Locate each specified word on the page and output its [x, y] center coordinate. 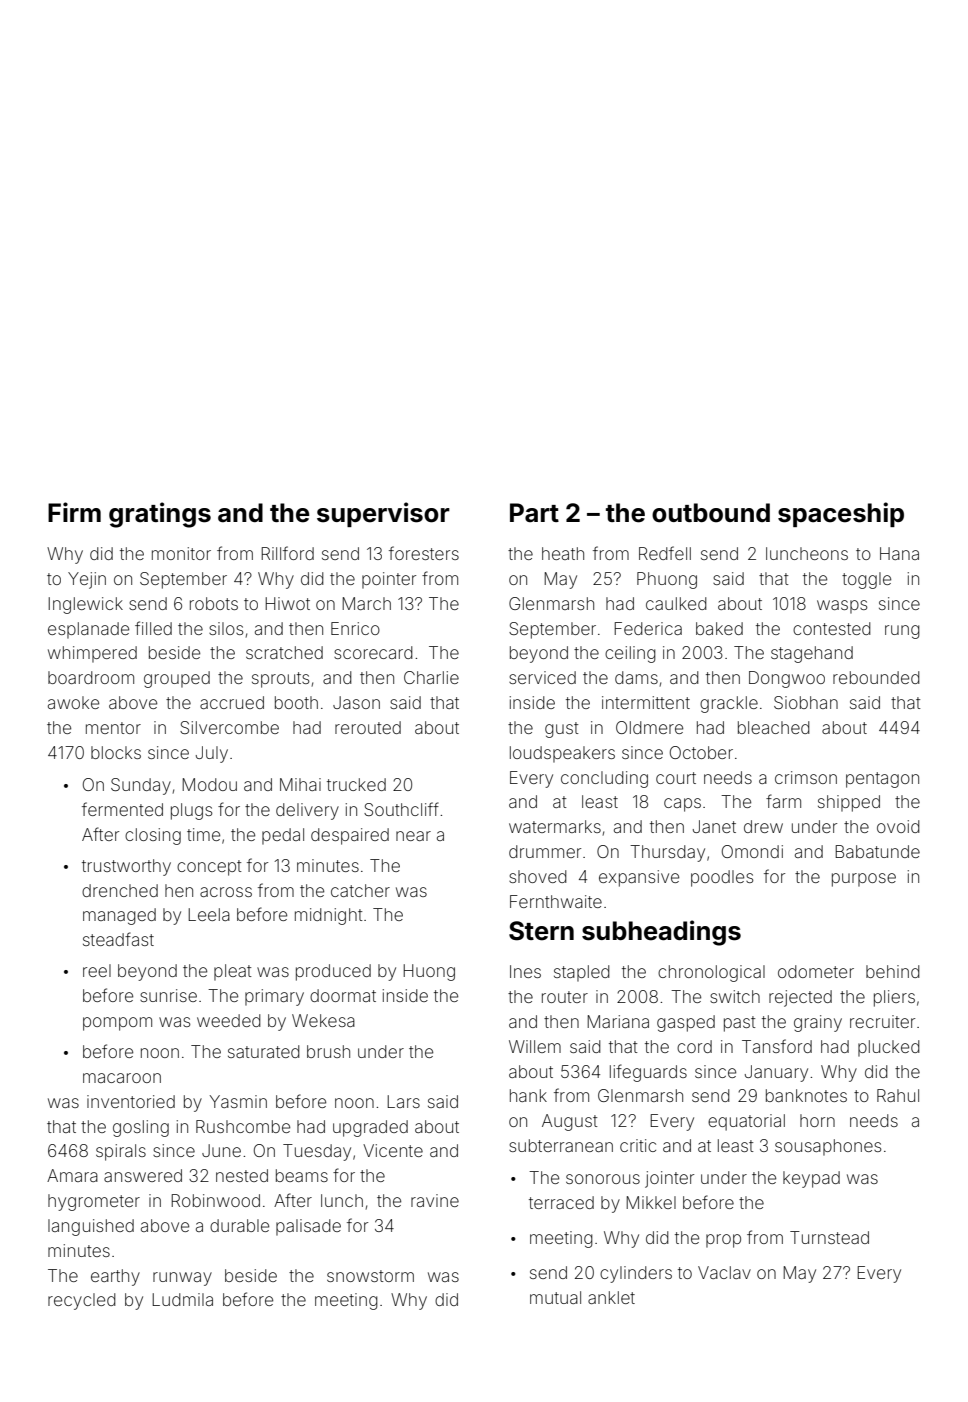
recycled [82, 1301]
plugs [191, 811]
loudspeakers [562, 754]
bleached [774, 727]
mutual [555, 1297]
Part [534, 513]
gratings [160, 515]
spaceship [841, 514]
